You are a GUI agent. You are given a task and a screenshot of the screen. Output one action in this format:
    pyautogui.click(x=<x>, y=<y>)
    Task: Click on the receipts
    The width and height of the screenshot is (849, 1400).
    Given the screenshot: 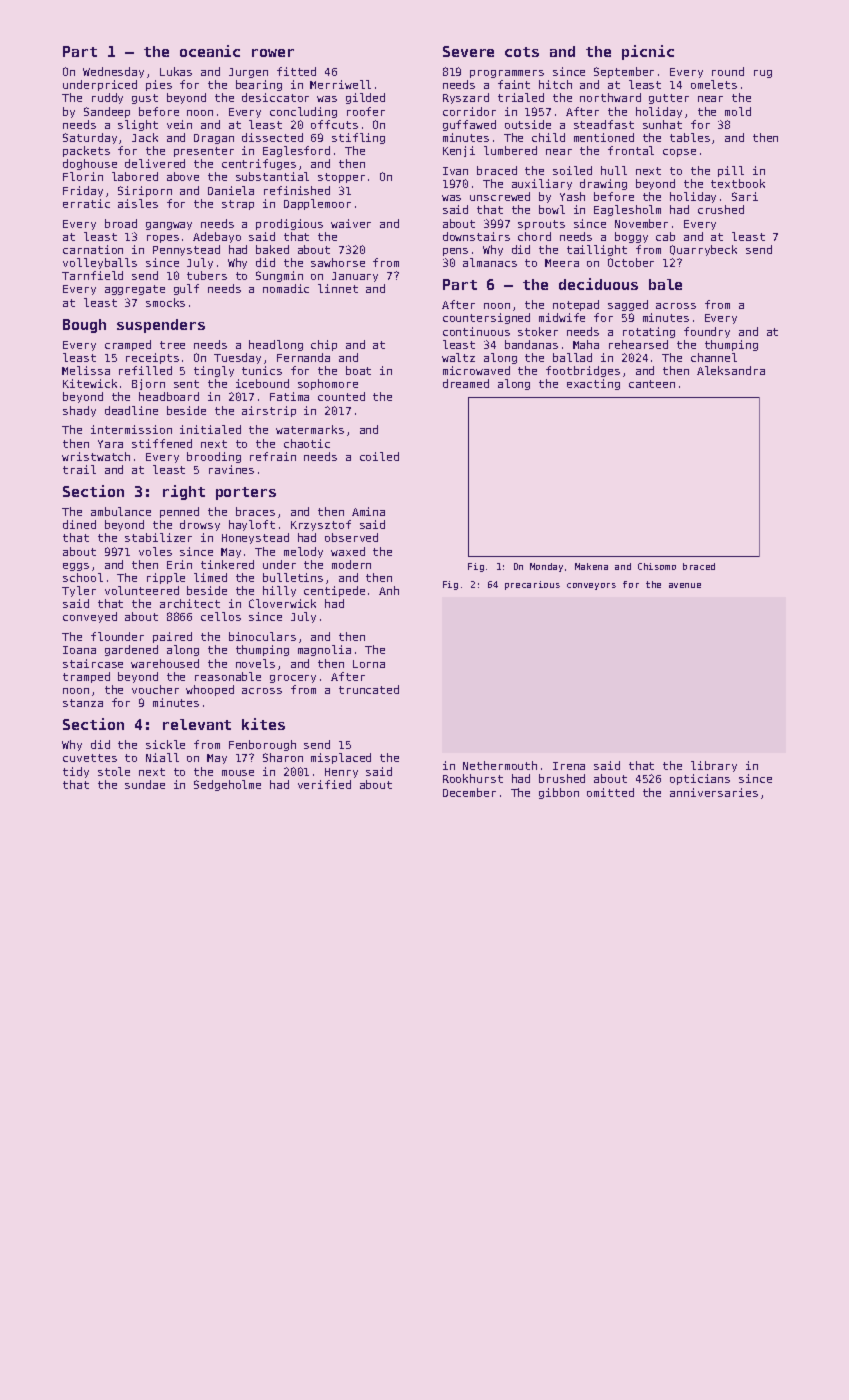 What is the action you would take?
    pyautogui.click(x=152, y=358)
